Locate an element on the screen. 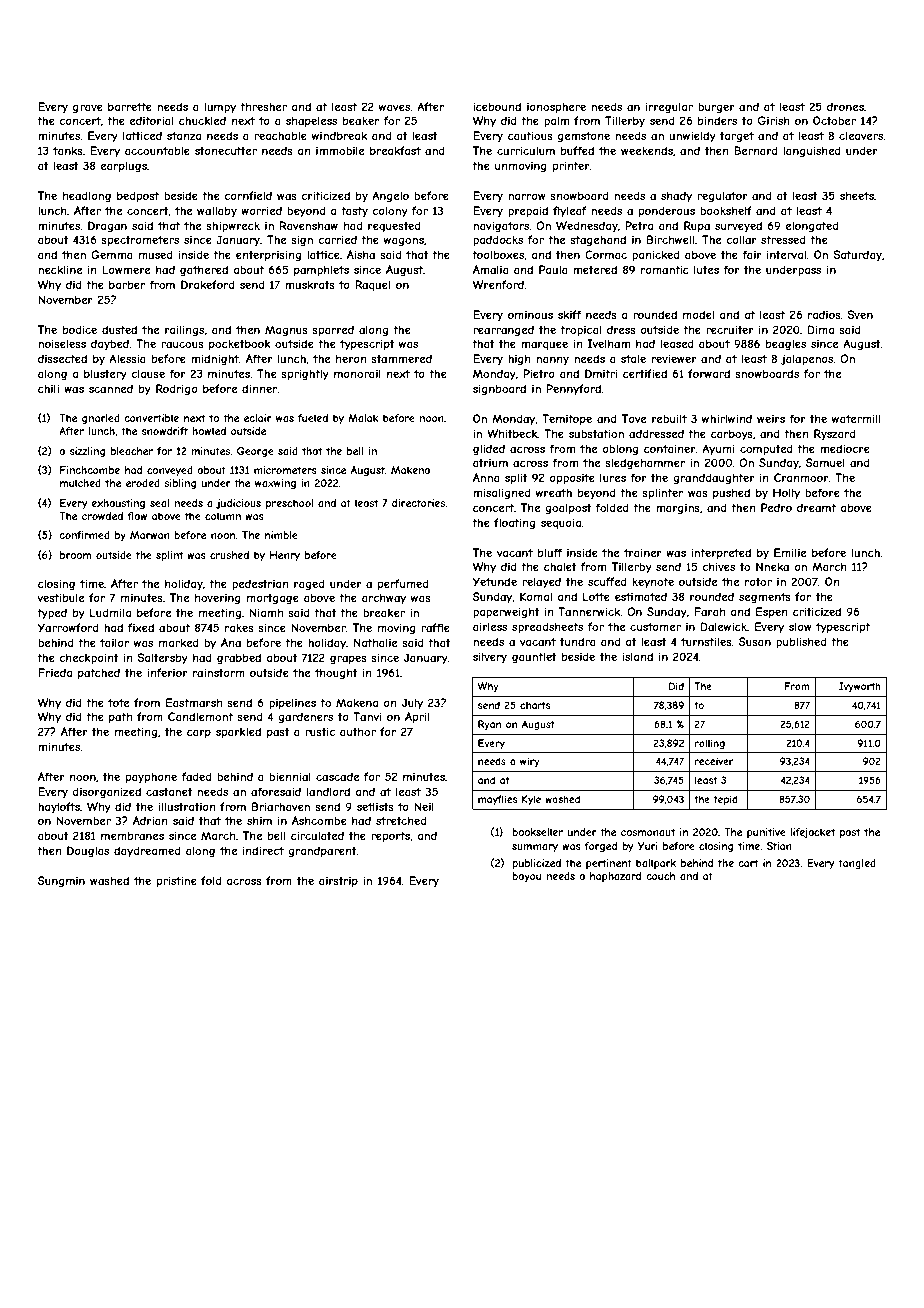 The width and height of the screenshot is (924, 1308). bleacher is located at coordinates (132, 451).
